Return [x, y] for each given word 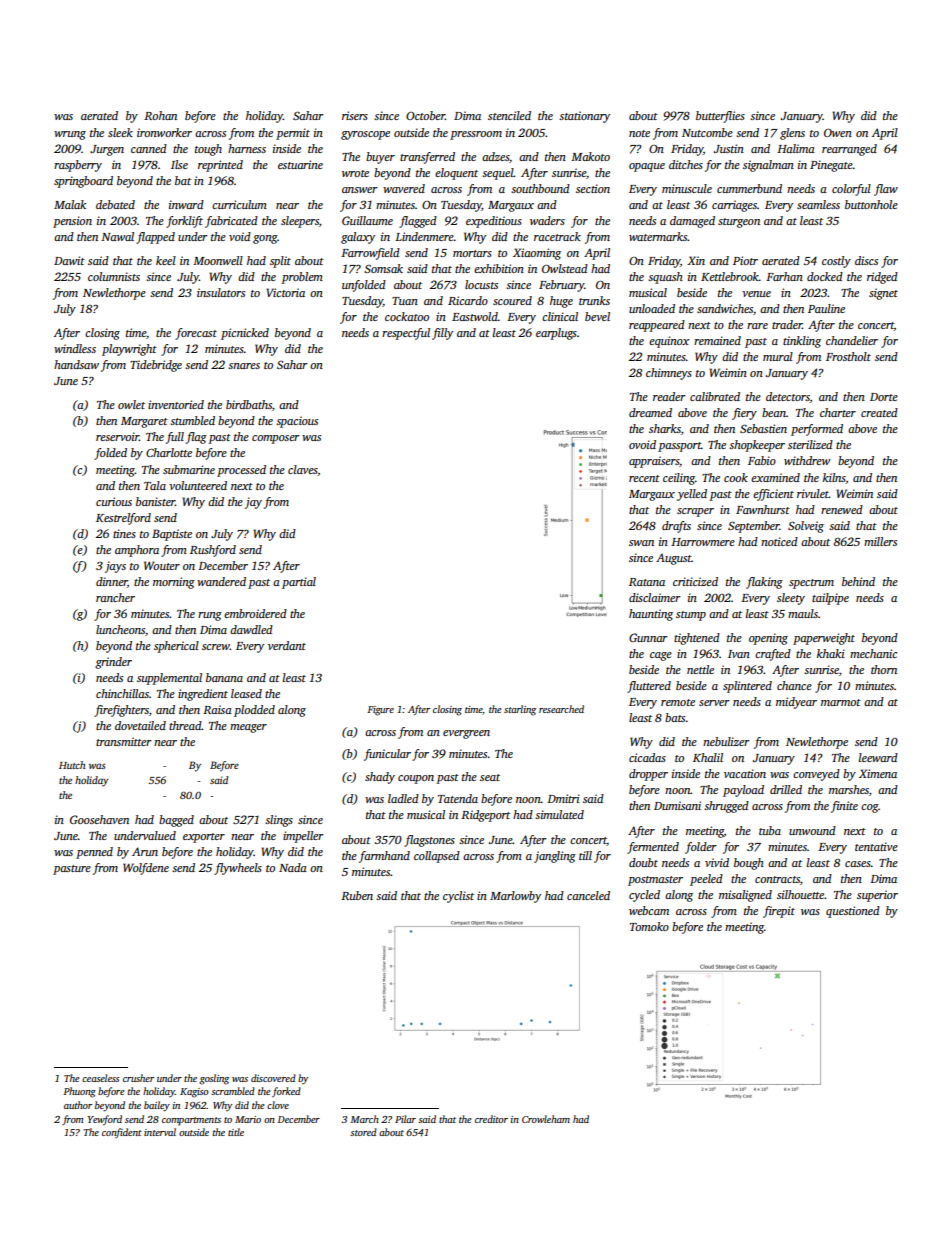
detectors [788, 397]
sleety [791, 599]
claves [303, 470]
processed [241, 471]
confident [122, 1133]
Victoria [285, 292]
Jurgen [107, 150]
